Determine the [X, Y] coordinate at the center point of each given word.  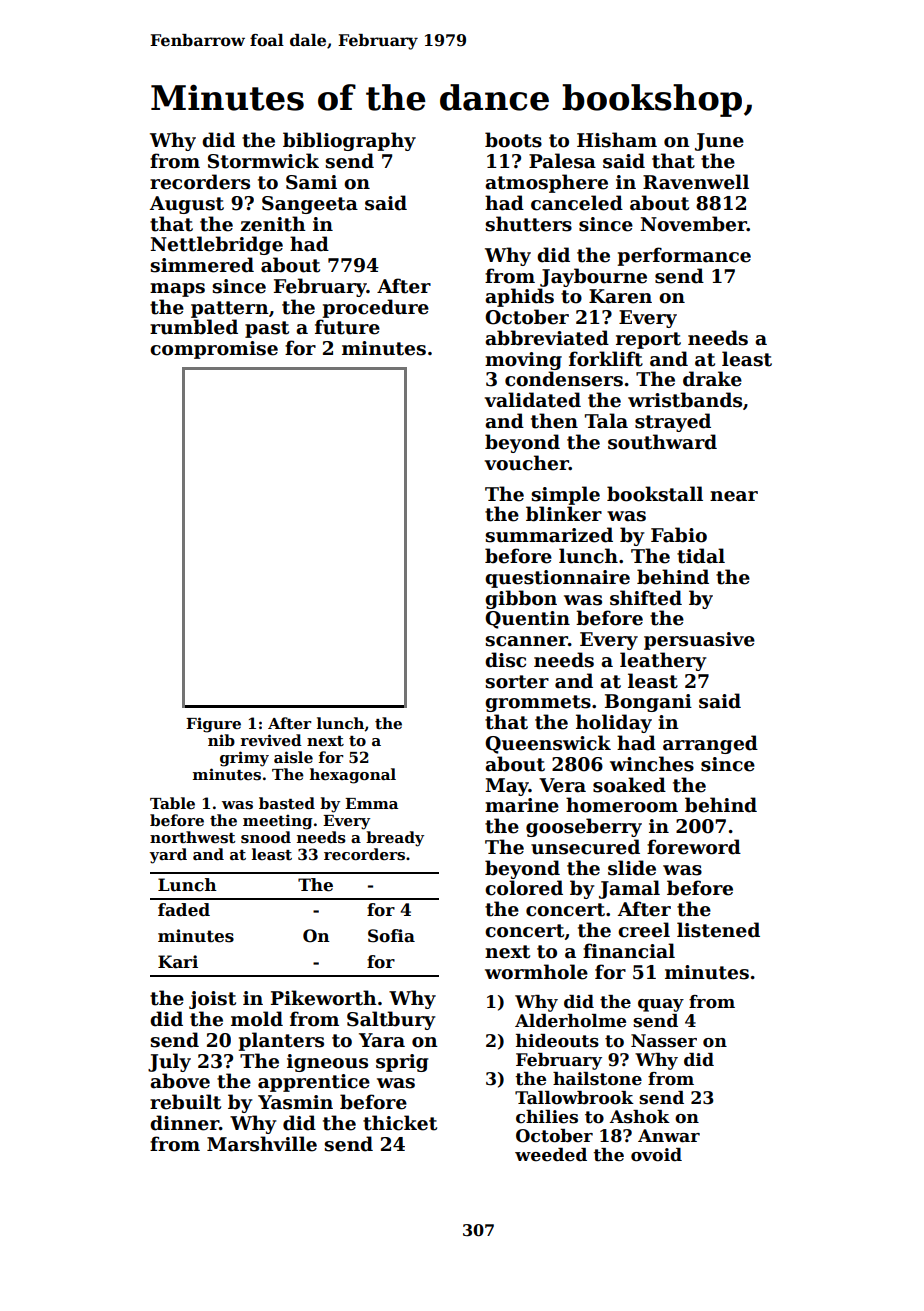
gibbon [521, 599]
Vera [562, 785]
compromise [214, 350]
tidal [701, 556]
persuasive [699, 641]
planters [281, 1041]
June [719, 142]
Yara [382, 1040]
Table [172, 803]
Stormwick [263, 161]
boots [513, 140]
